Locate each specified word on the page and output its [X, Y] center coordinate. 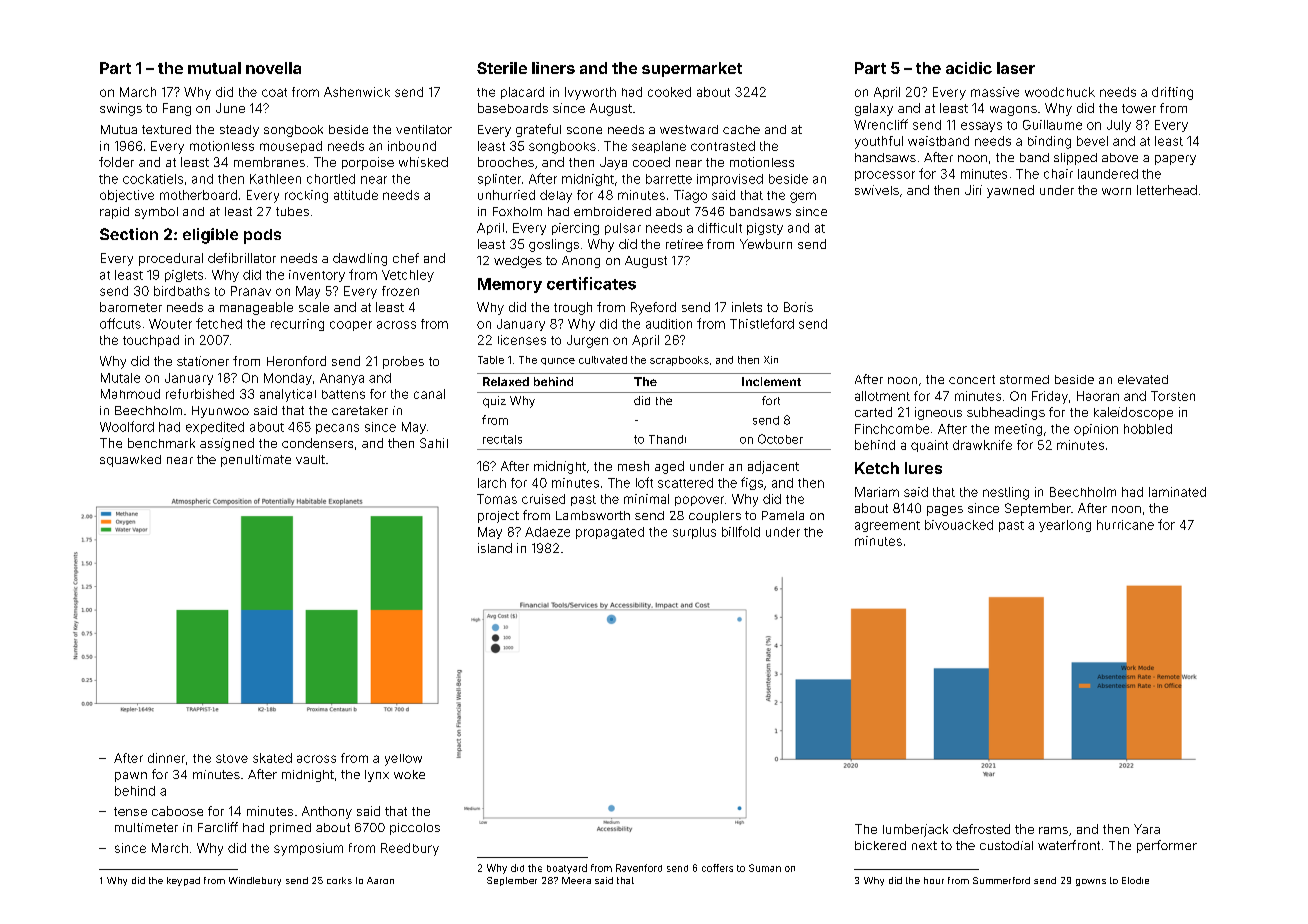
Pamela [783, 515]
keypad [183, 881]
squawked [130, 461]
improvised [730, 180]
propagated [610, 533]
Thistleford [762, 323]
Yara [1147, 829]
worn [1116, 191]
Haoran [1098, 396]
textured [166, 129]
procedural [171, 259]
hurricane [1125, 525]
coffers [717, 868]
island [495, 548]
